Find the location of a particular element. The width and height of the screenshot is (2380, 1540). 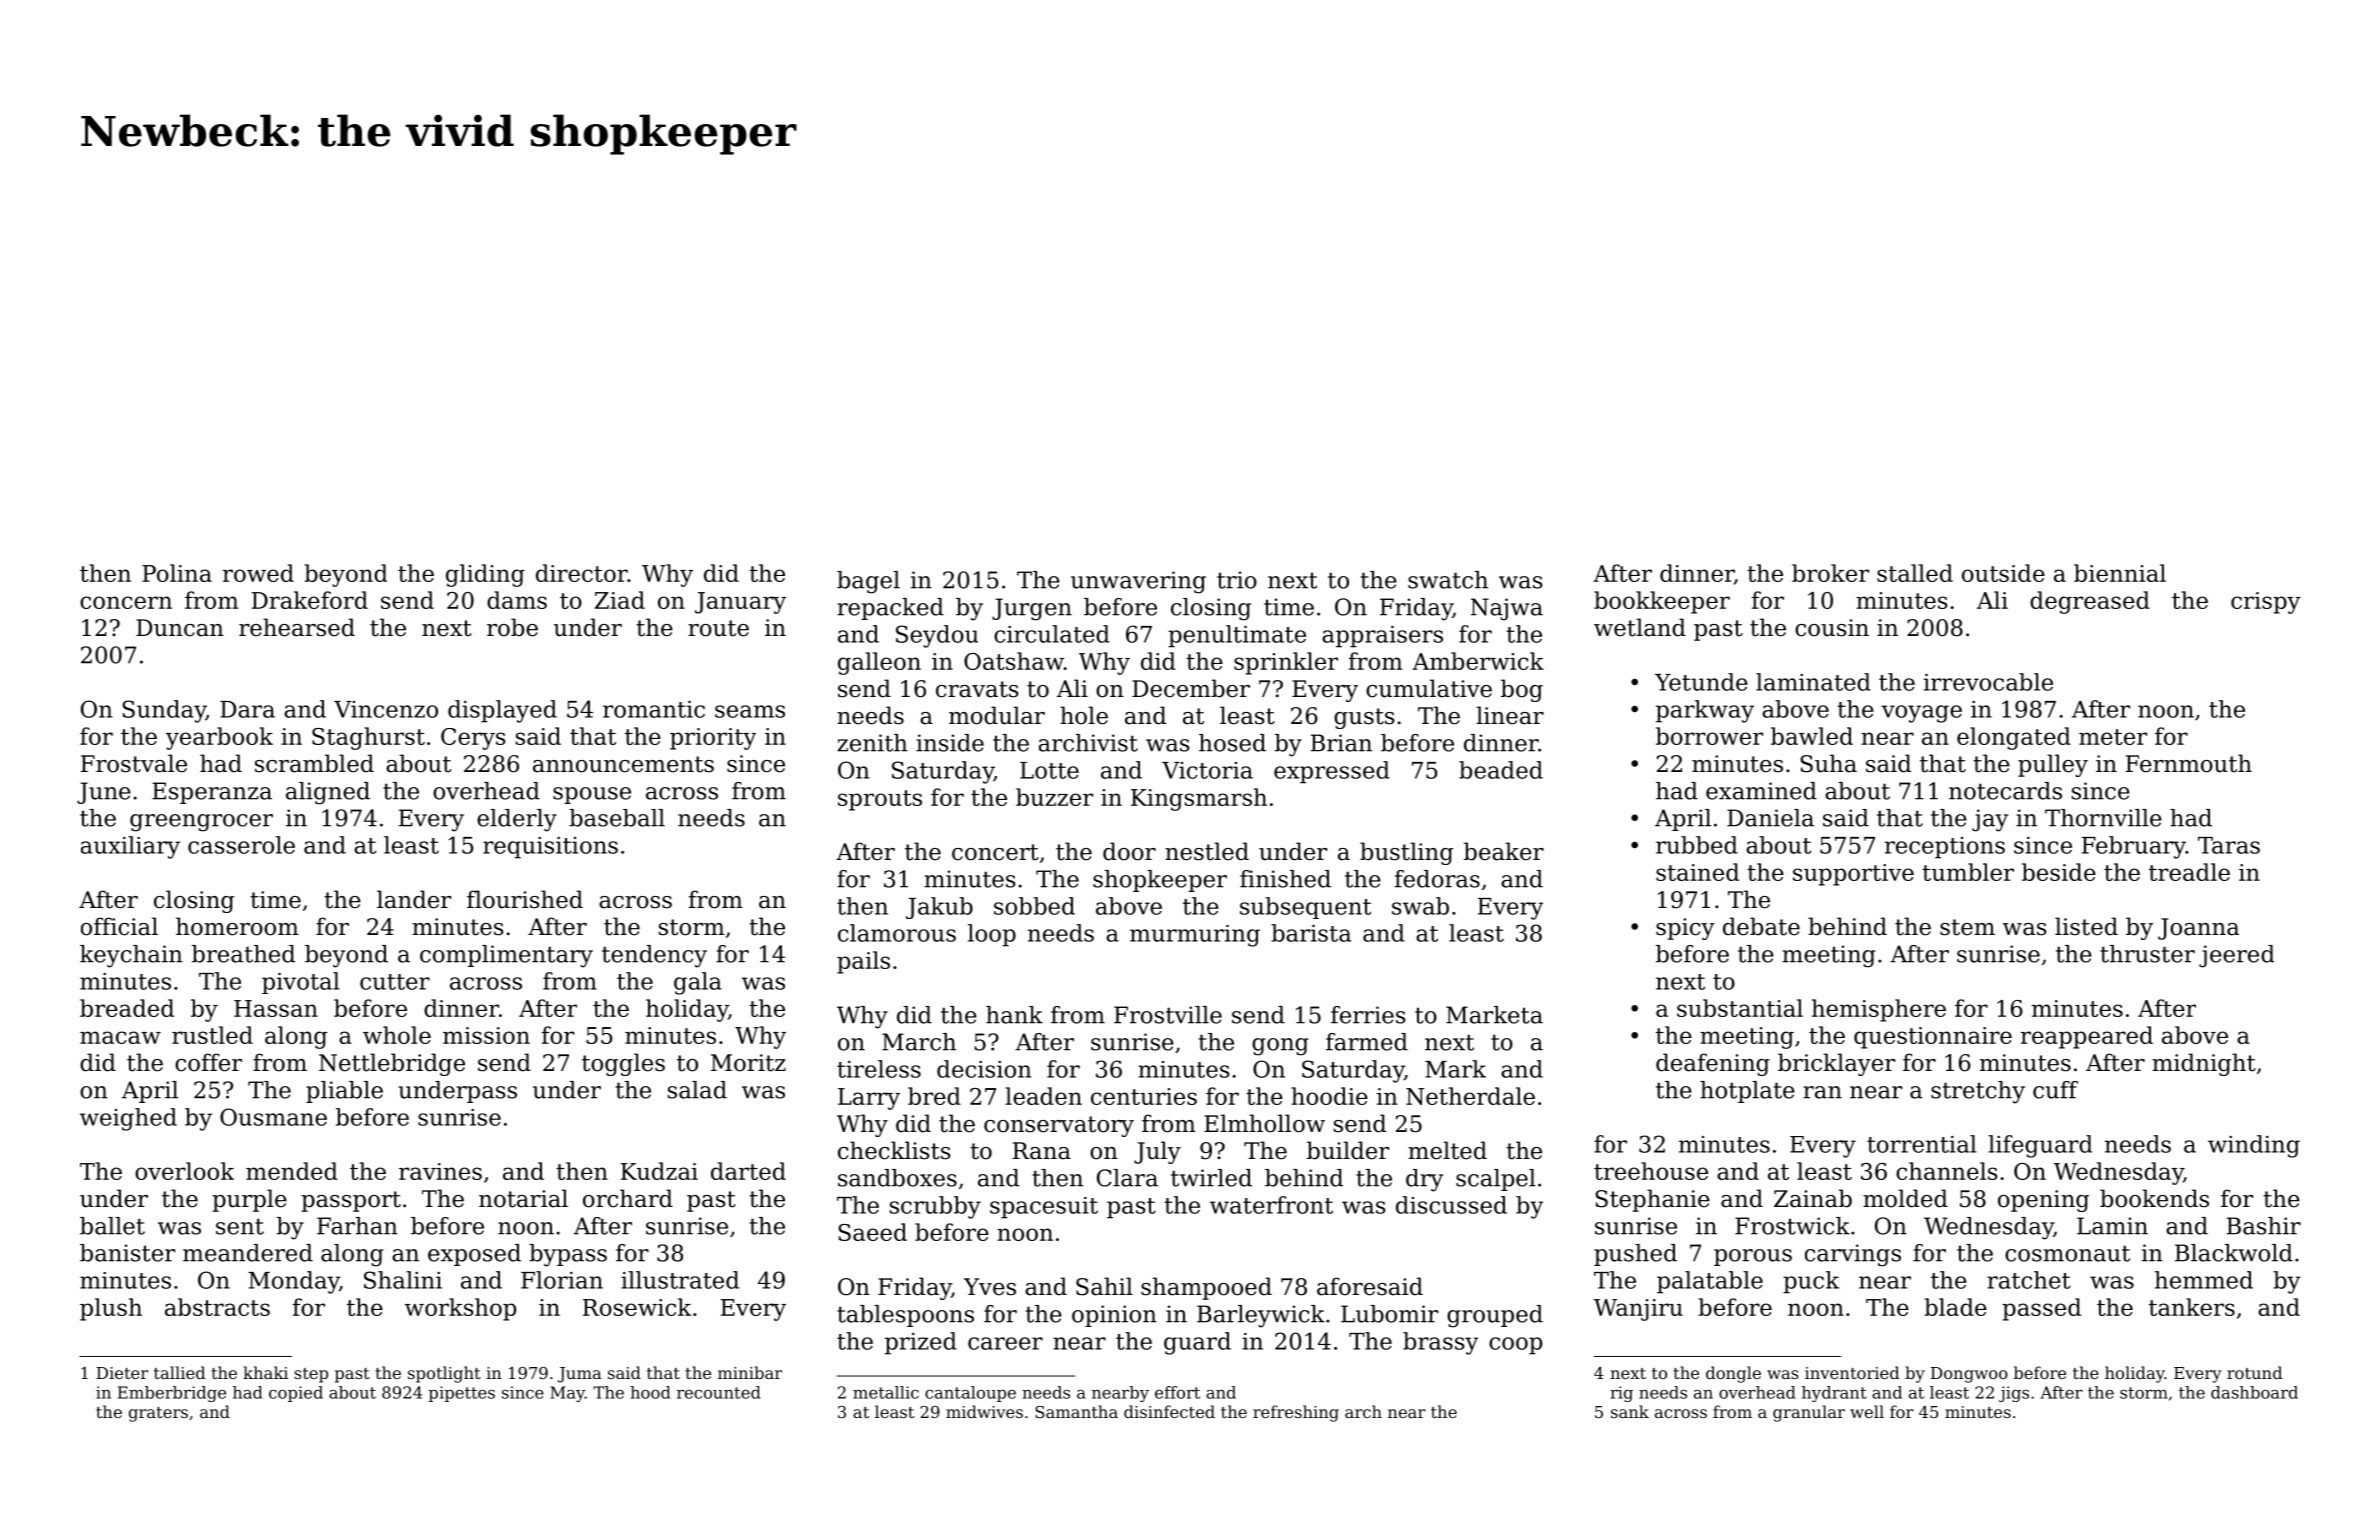

dams is located at coordinates (517, 600).
